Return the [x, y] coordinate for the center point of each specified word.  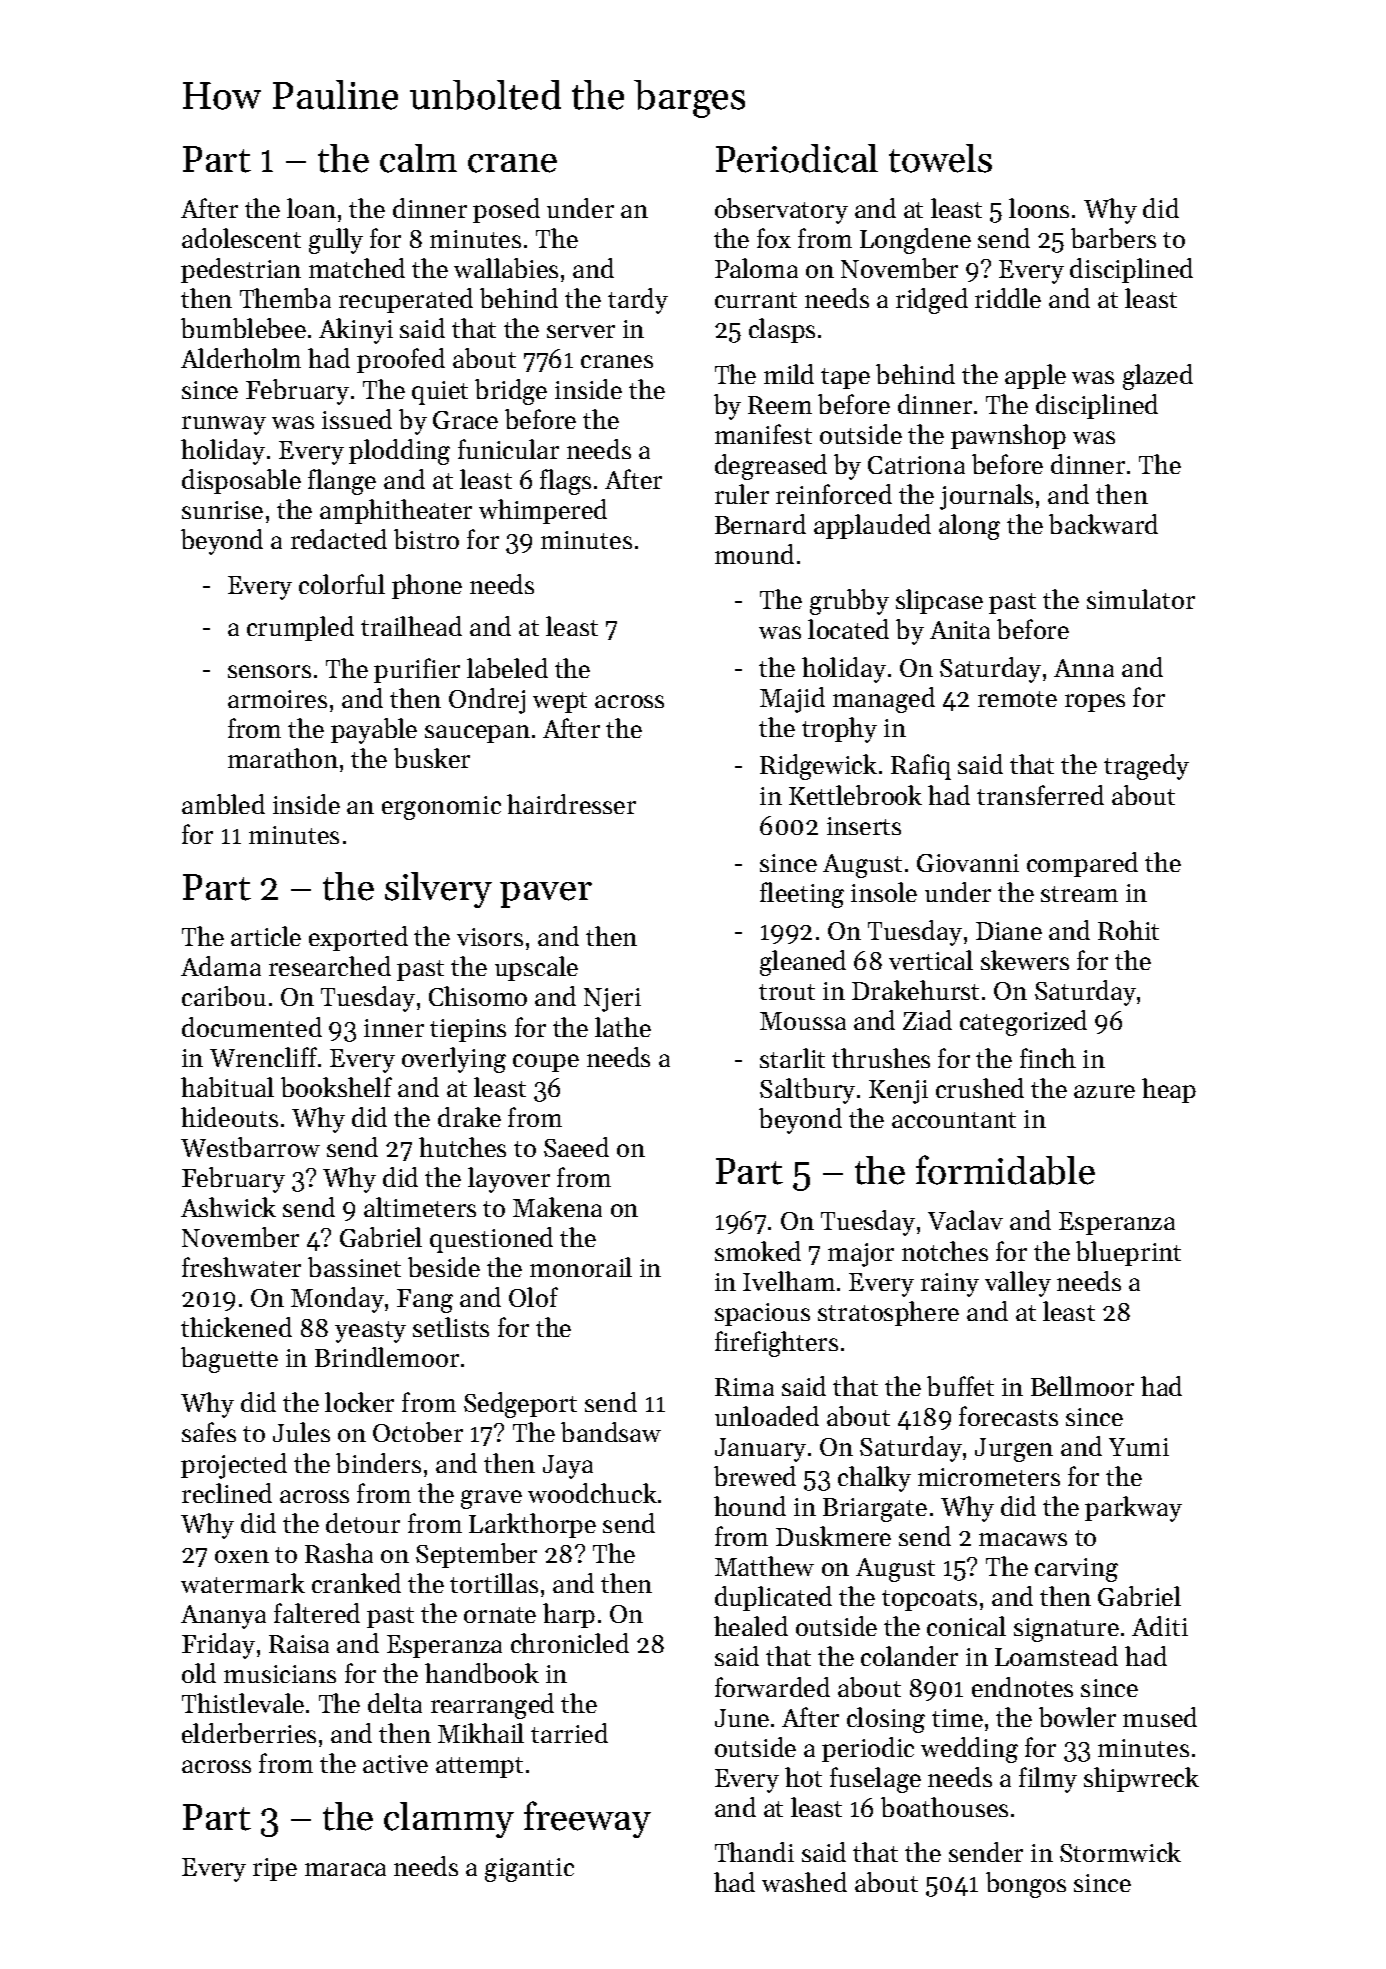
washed [804, 1882]
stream [1079, 894]
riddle [1008, 298]
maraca [345, 1869]
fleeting [802, 895]
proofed [401, 360]
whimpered [543, 511]
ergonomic [441, 808]
